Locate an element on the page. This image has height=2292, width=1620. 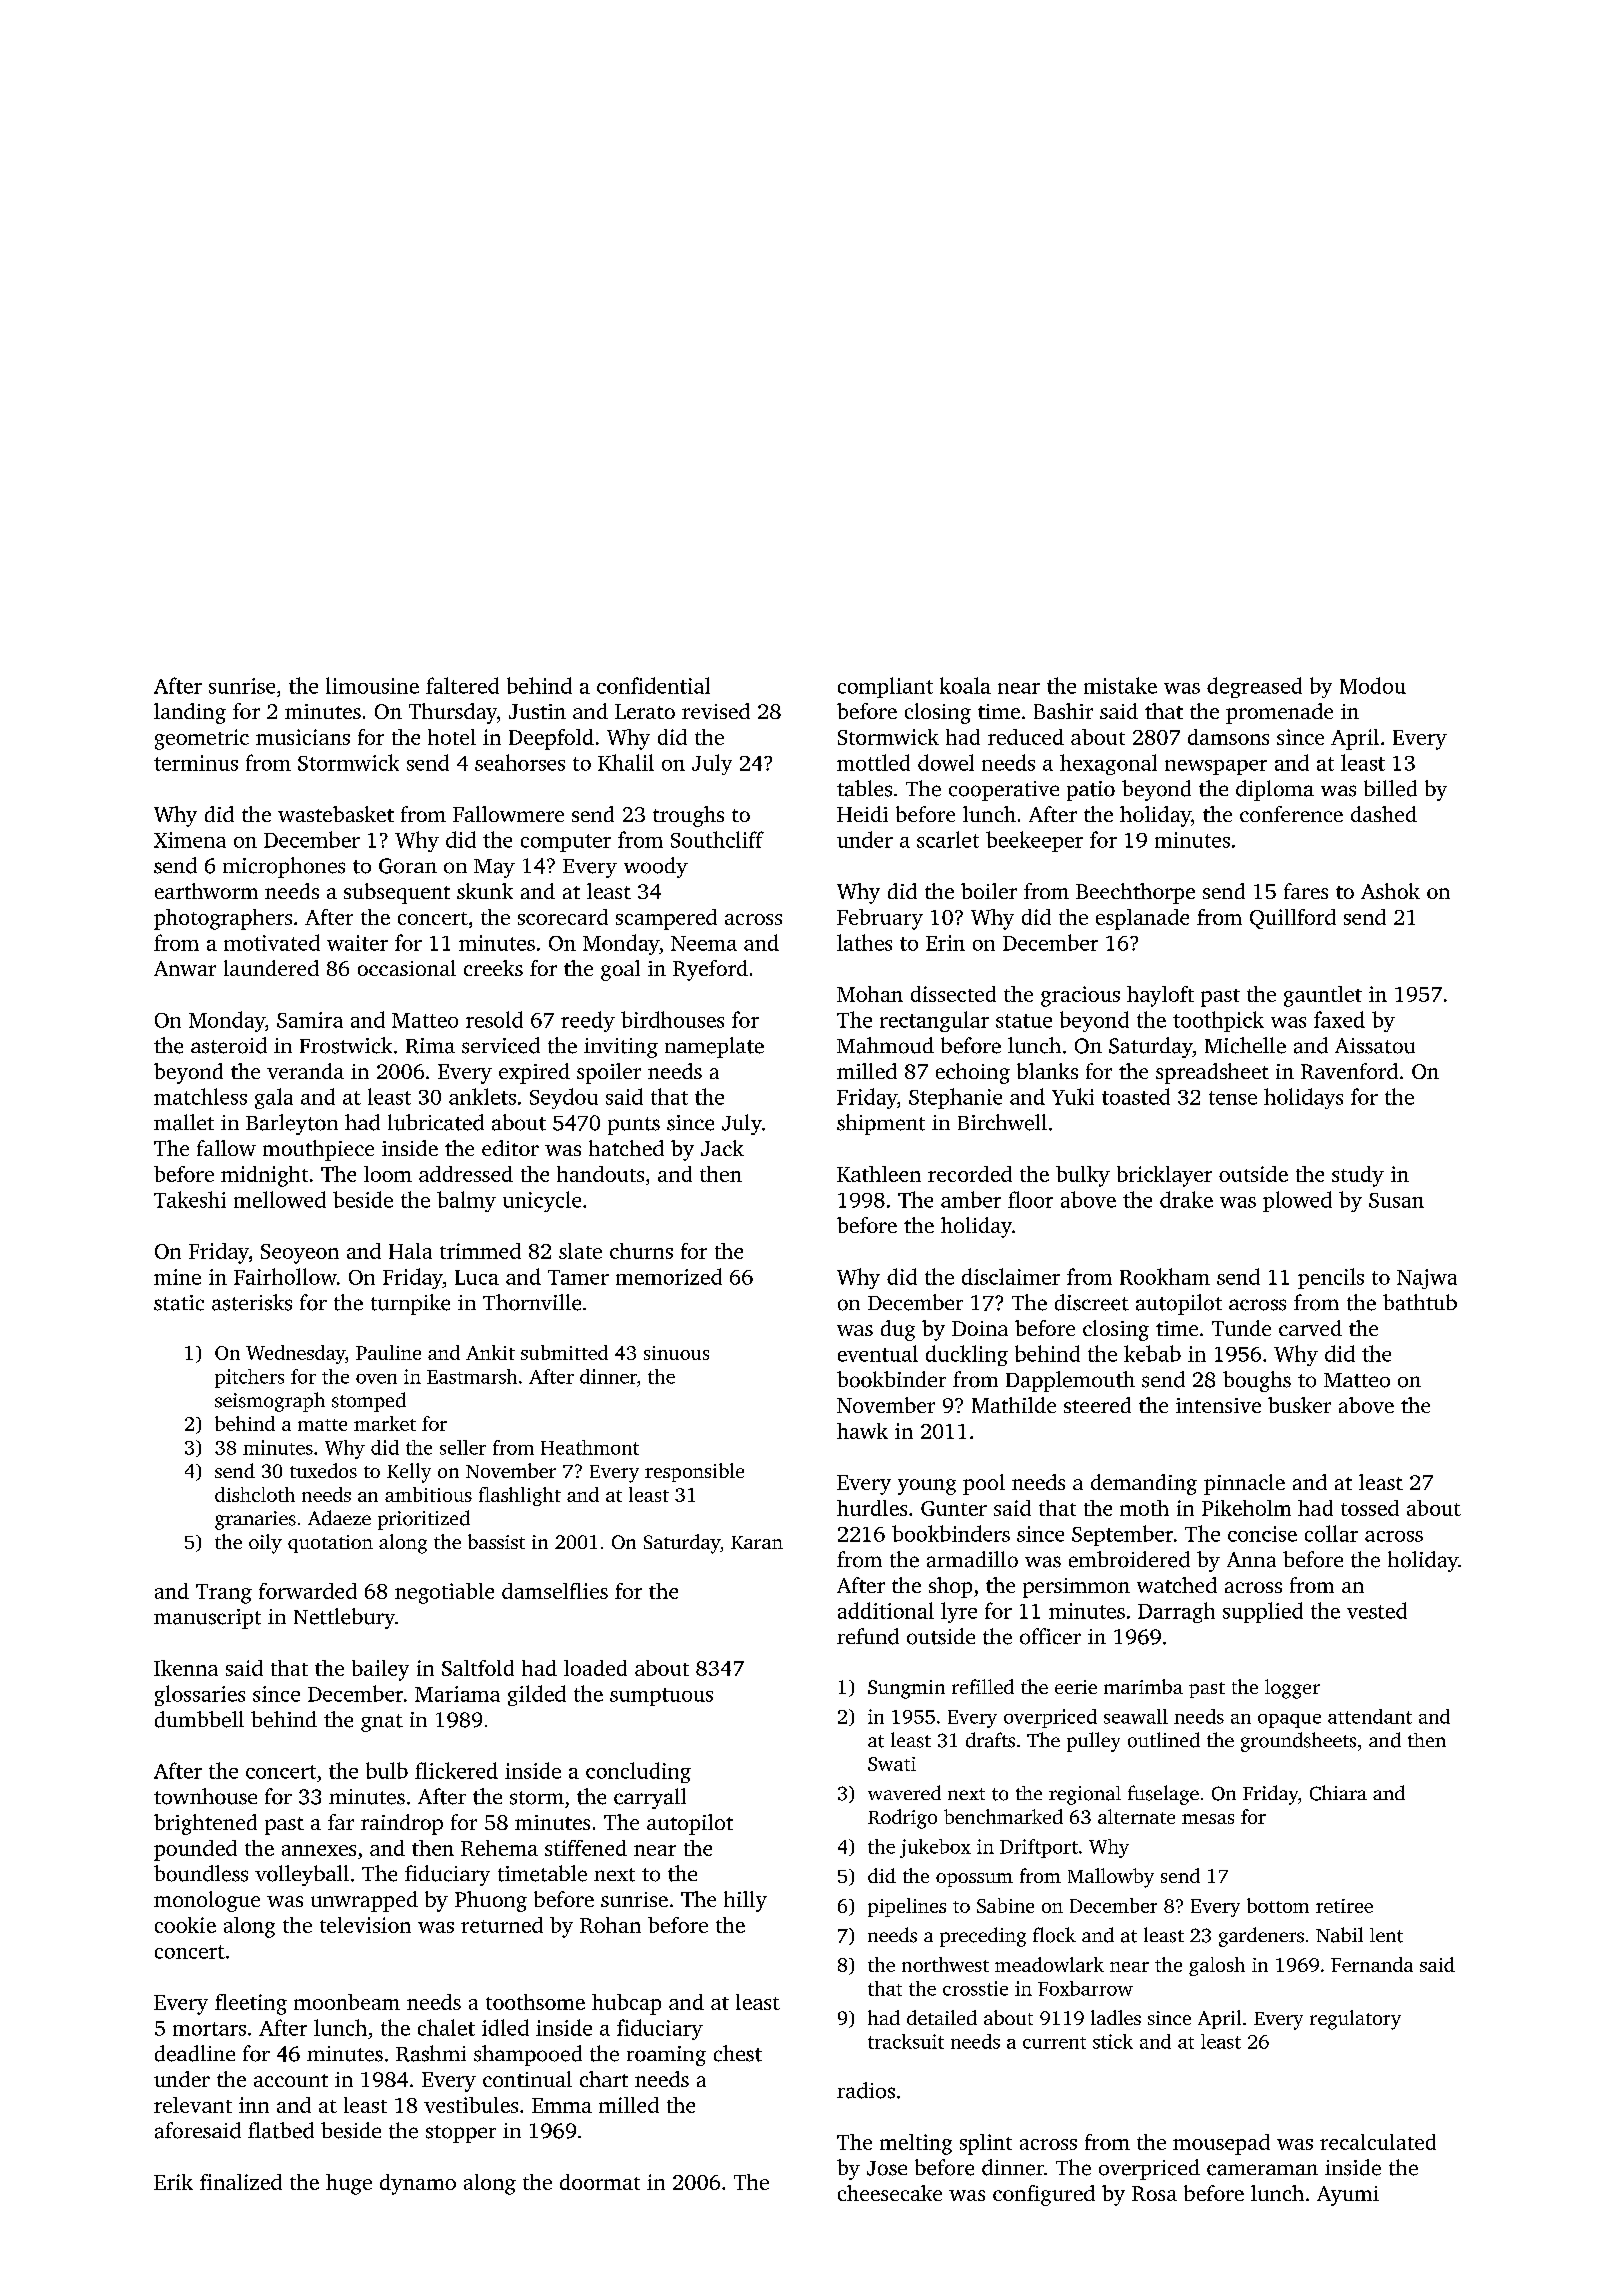
bathtub is located at coordinates (1420, 1302).
